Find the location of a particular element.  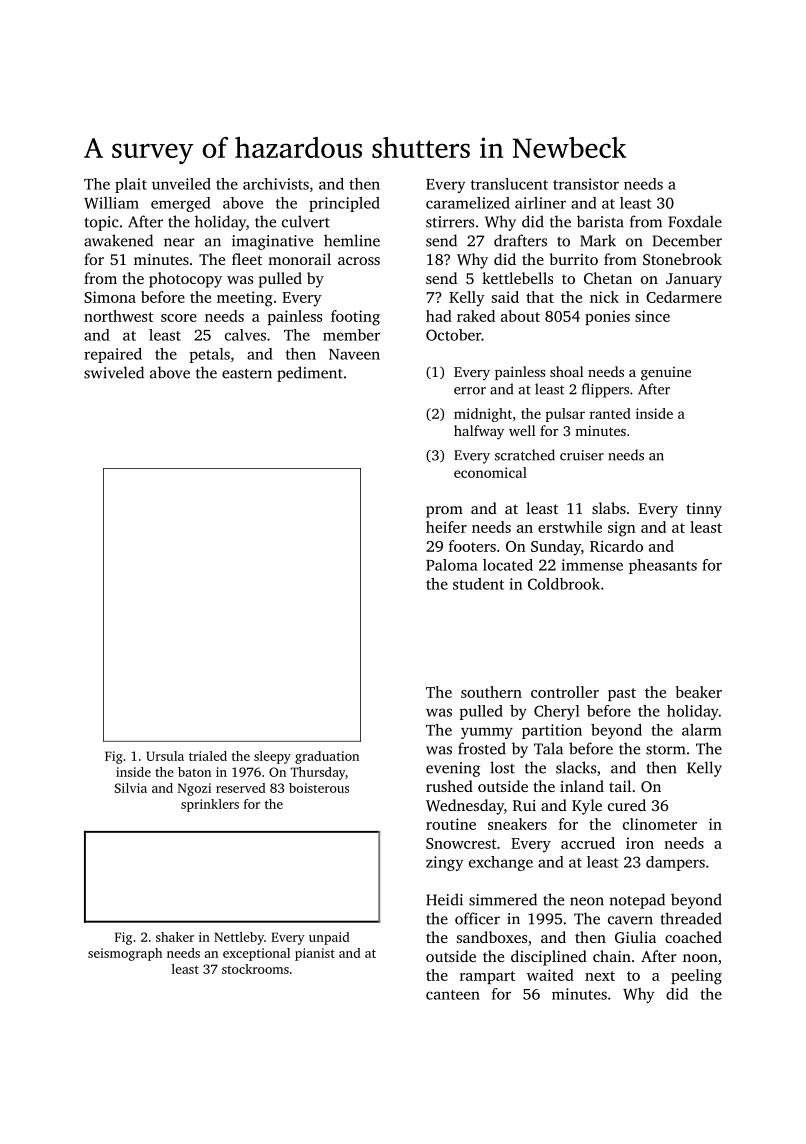

shoal is located at coordinates (567, 371).
